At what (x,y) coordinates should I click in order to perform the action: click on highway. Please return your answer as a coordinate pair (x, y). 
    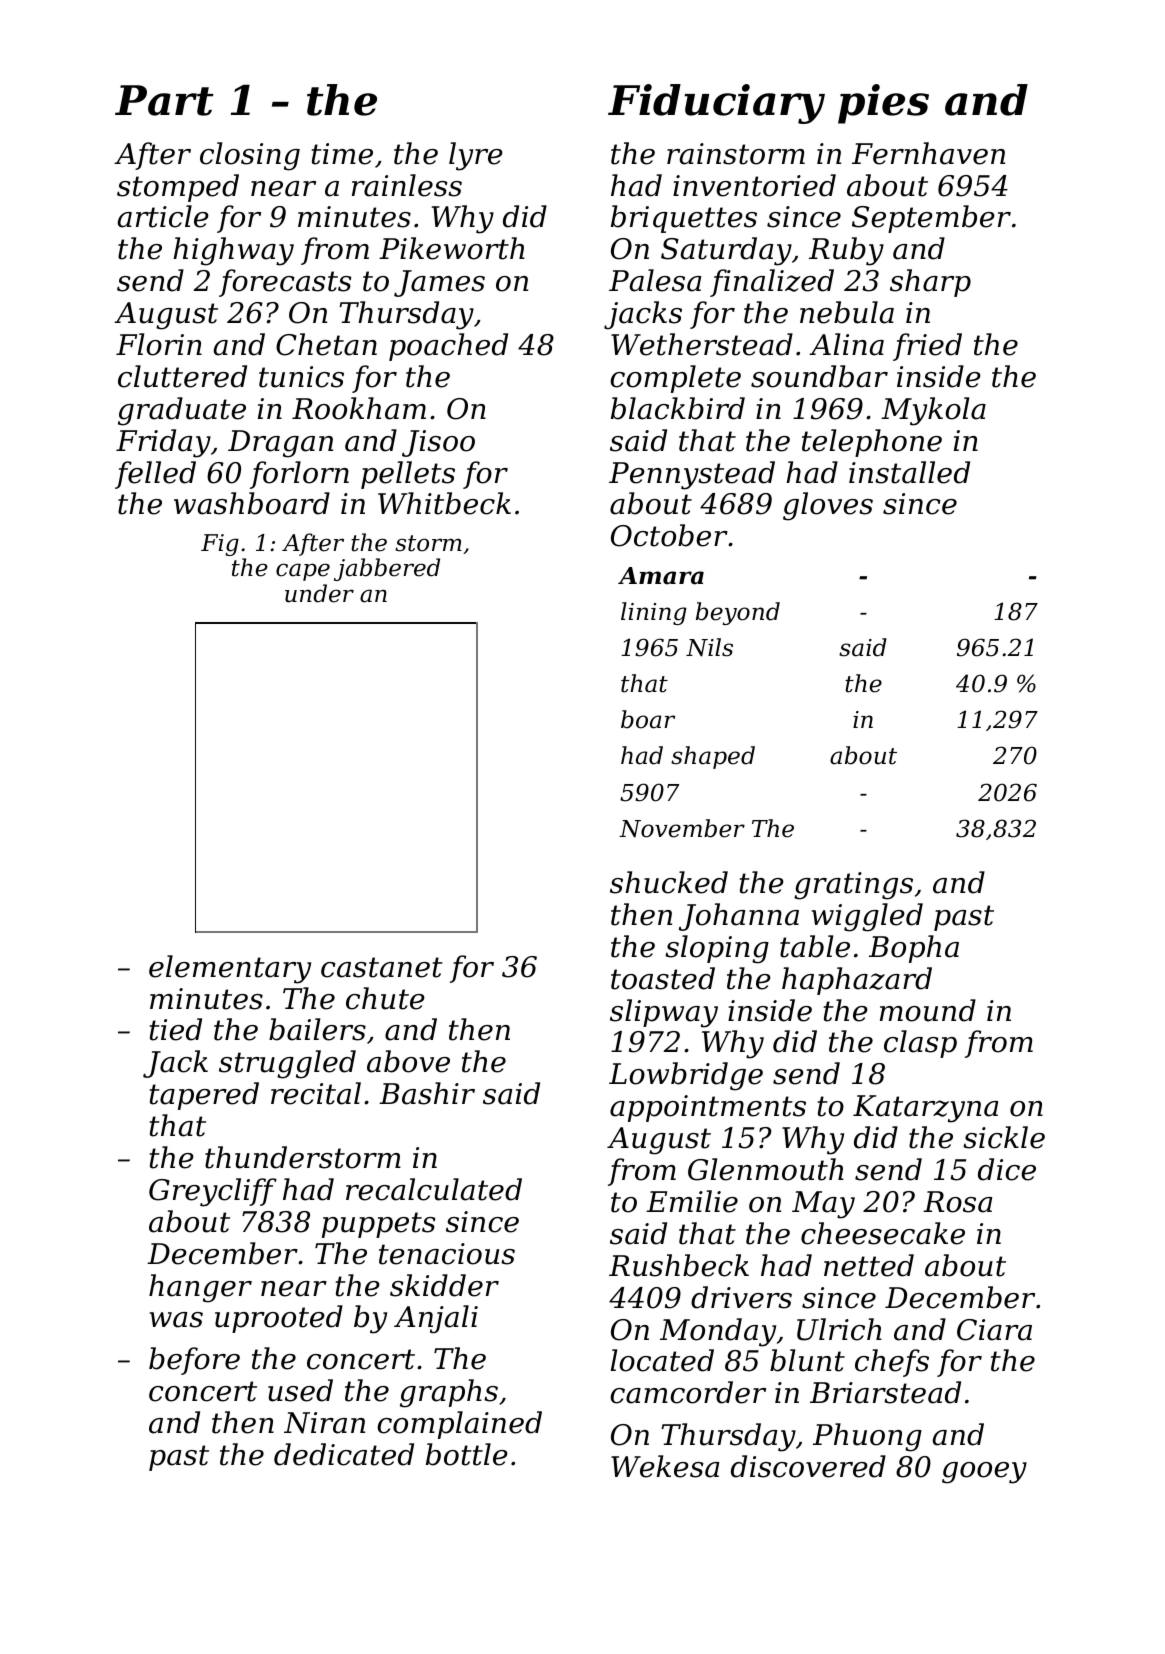
    Looking at the image, I should click on (233, 251).
